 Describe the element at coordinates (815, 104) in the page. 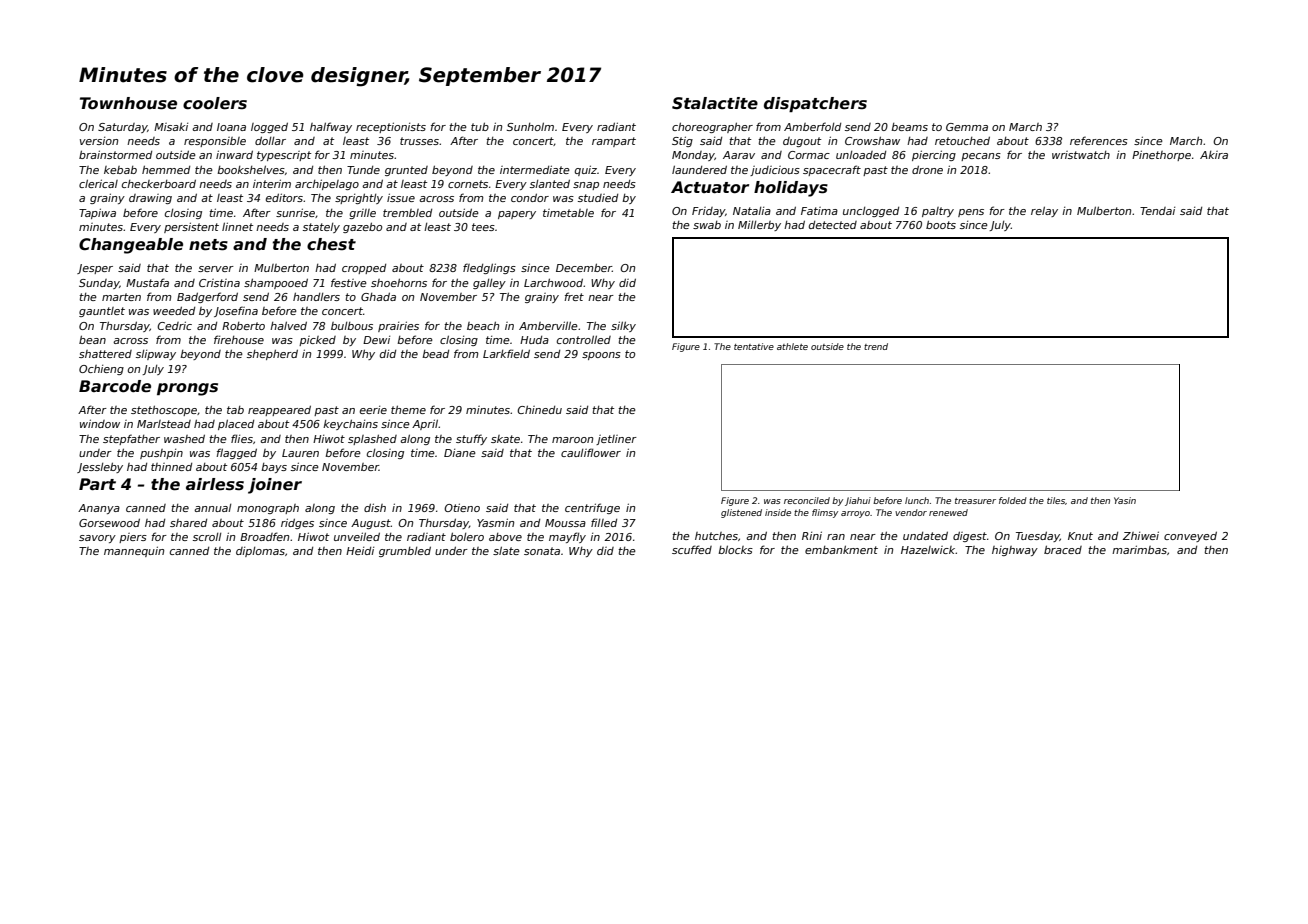

I see `dispatchers` at that location.
